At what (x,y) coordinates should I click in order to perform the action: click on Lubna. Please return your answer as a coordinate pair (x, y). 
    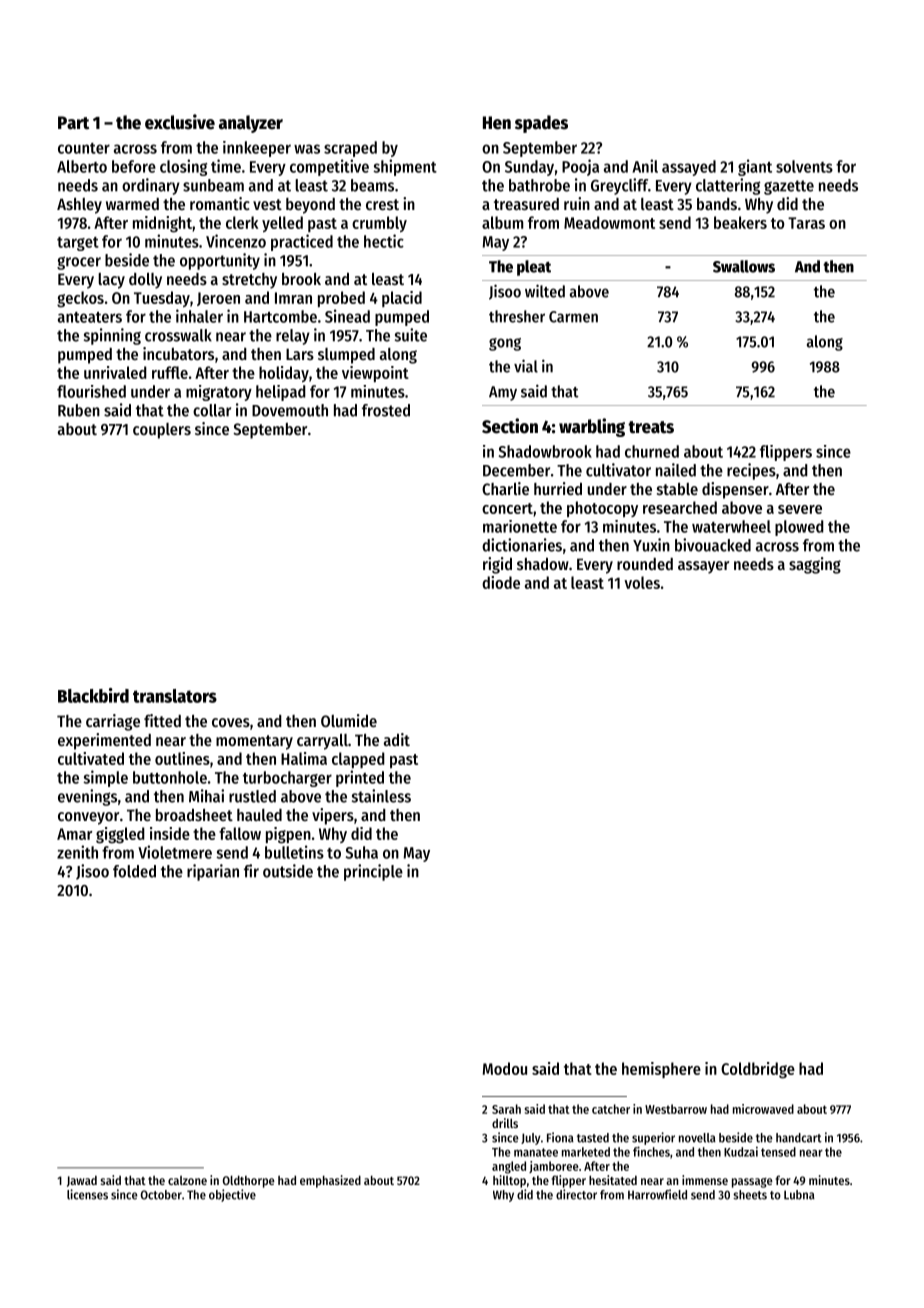
    Looking at the image, I should click on (799, 1195).
